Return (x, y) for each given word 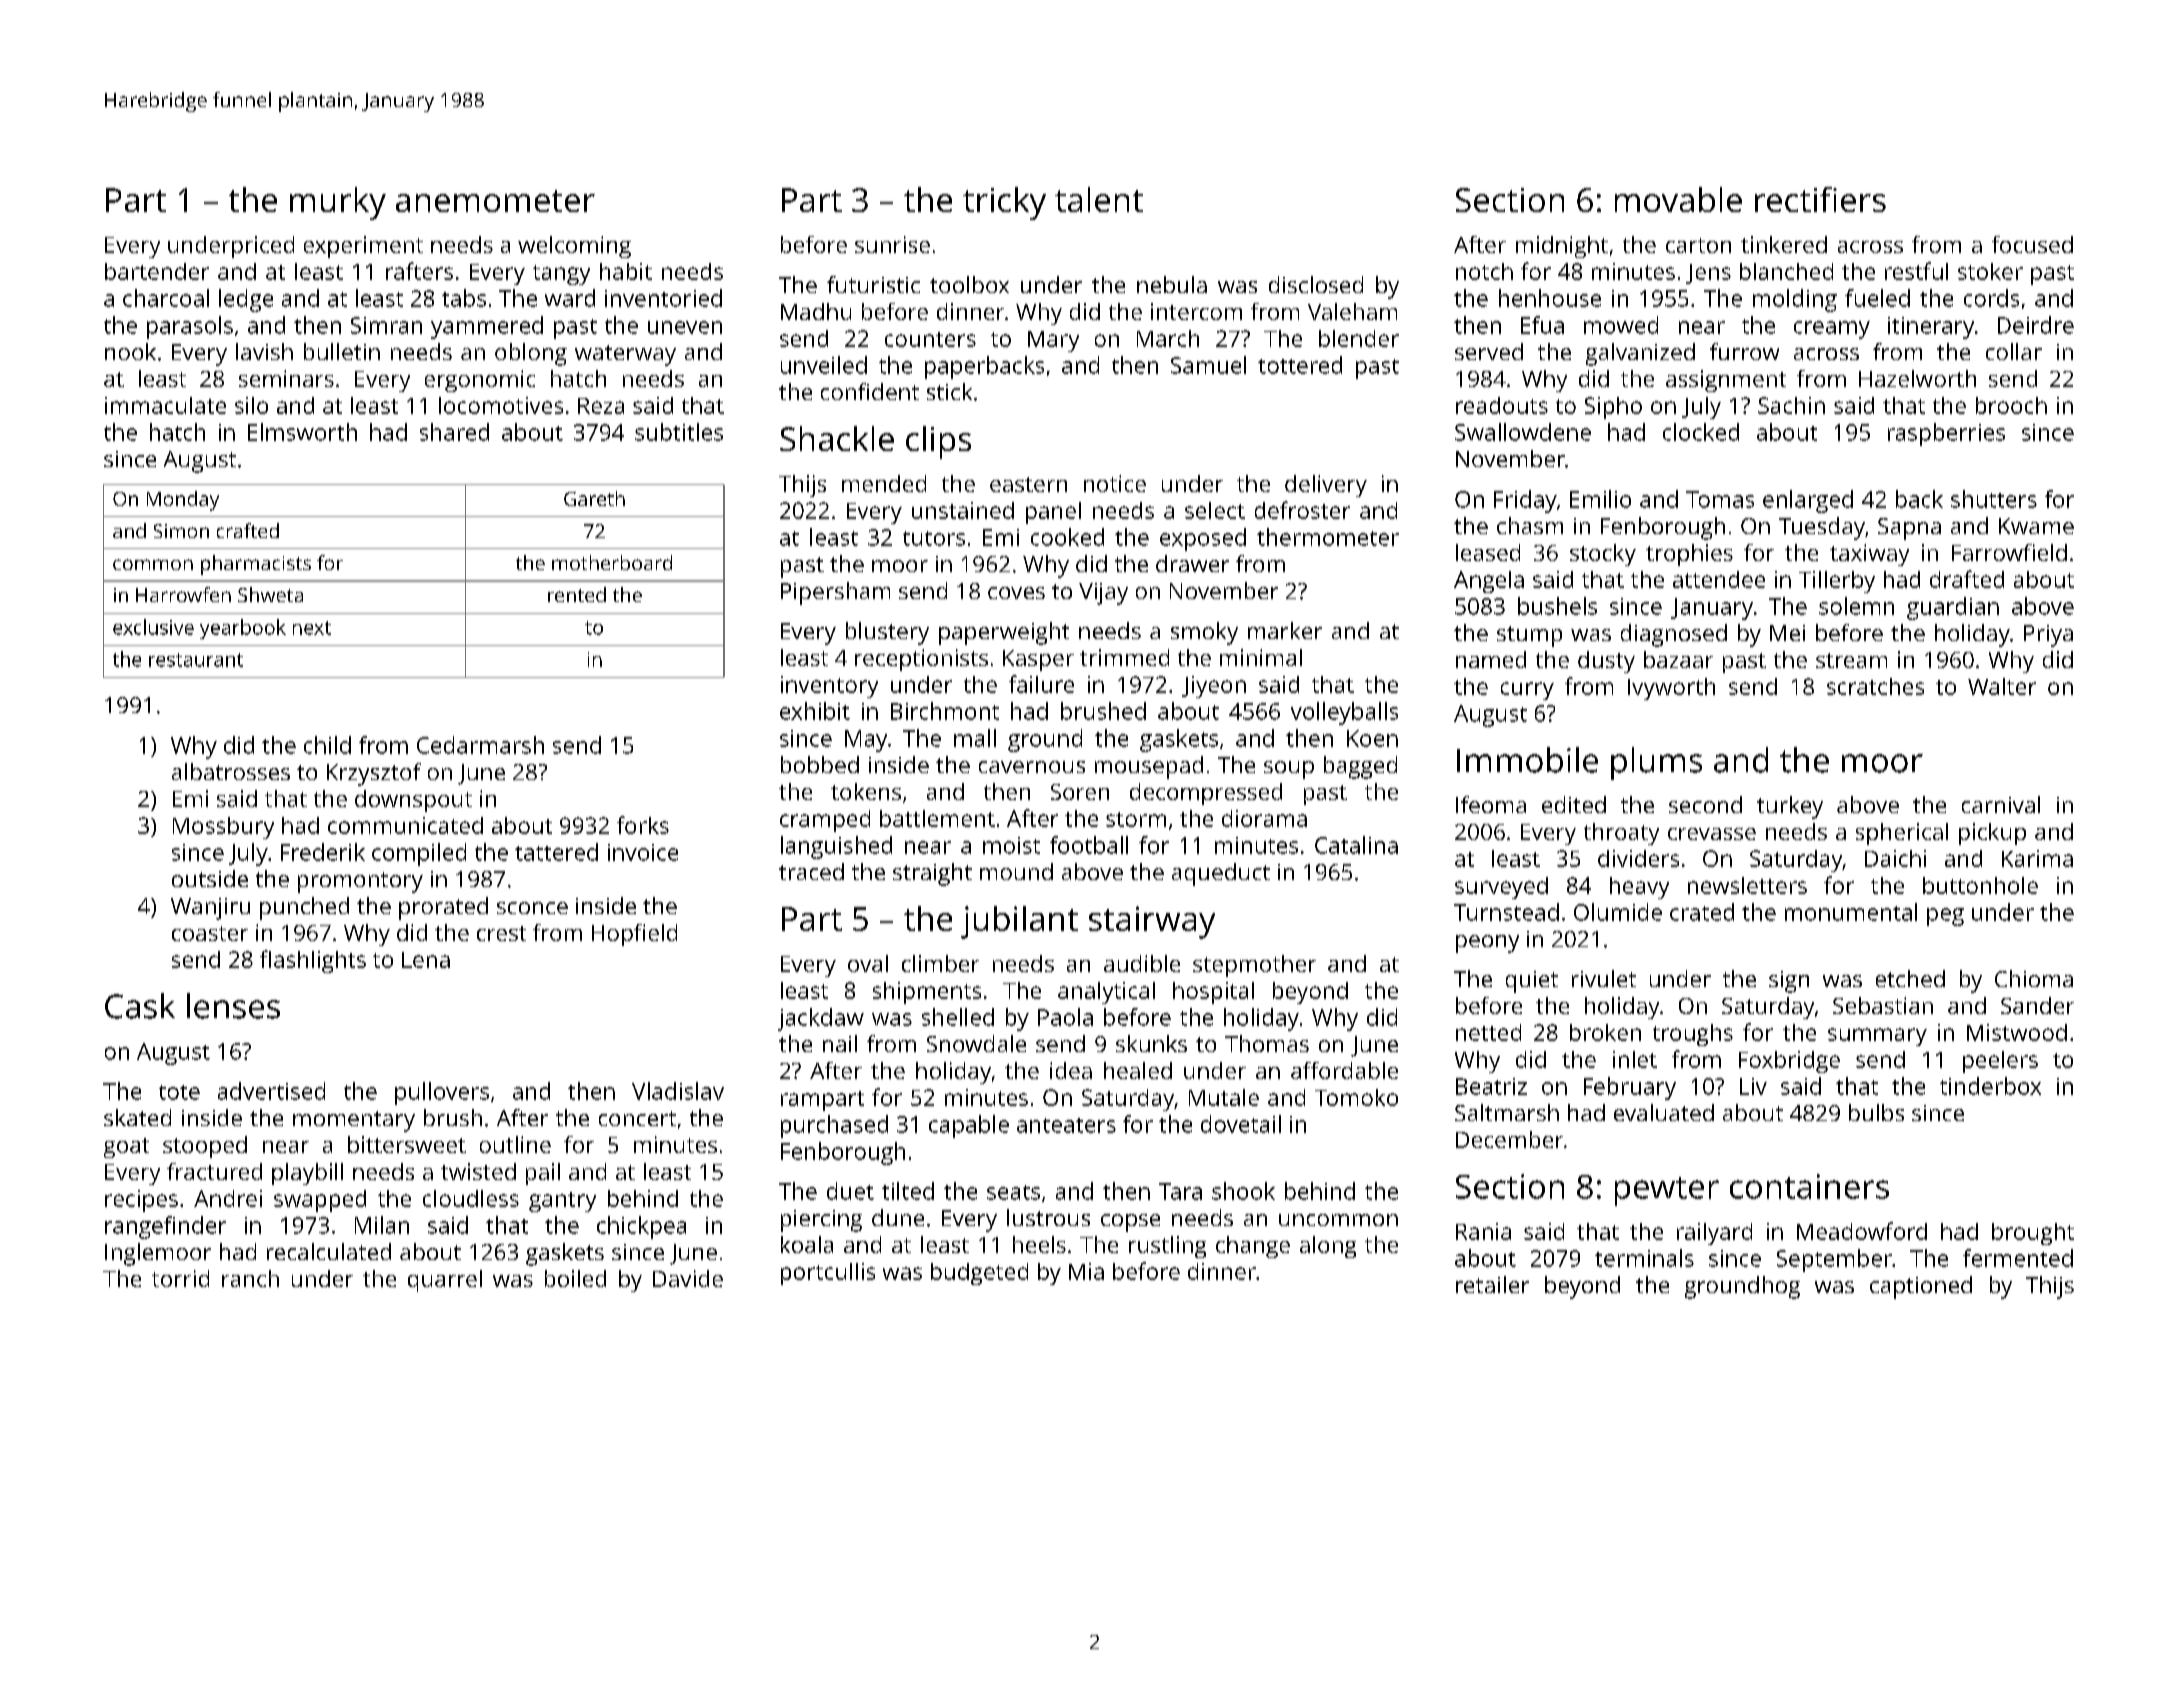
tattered (556, 852)
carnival (2001, 804)
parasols (190, 327)
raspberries (1946, 434)
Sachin (1791, 405)
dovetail (1241, 1124)
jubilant (1019, 922)
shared (454, 432)
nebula (1172, 284)
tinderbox (1990, 1086)
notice (1115, 483)
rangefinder (165, 1227)
